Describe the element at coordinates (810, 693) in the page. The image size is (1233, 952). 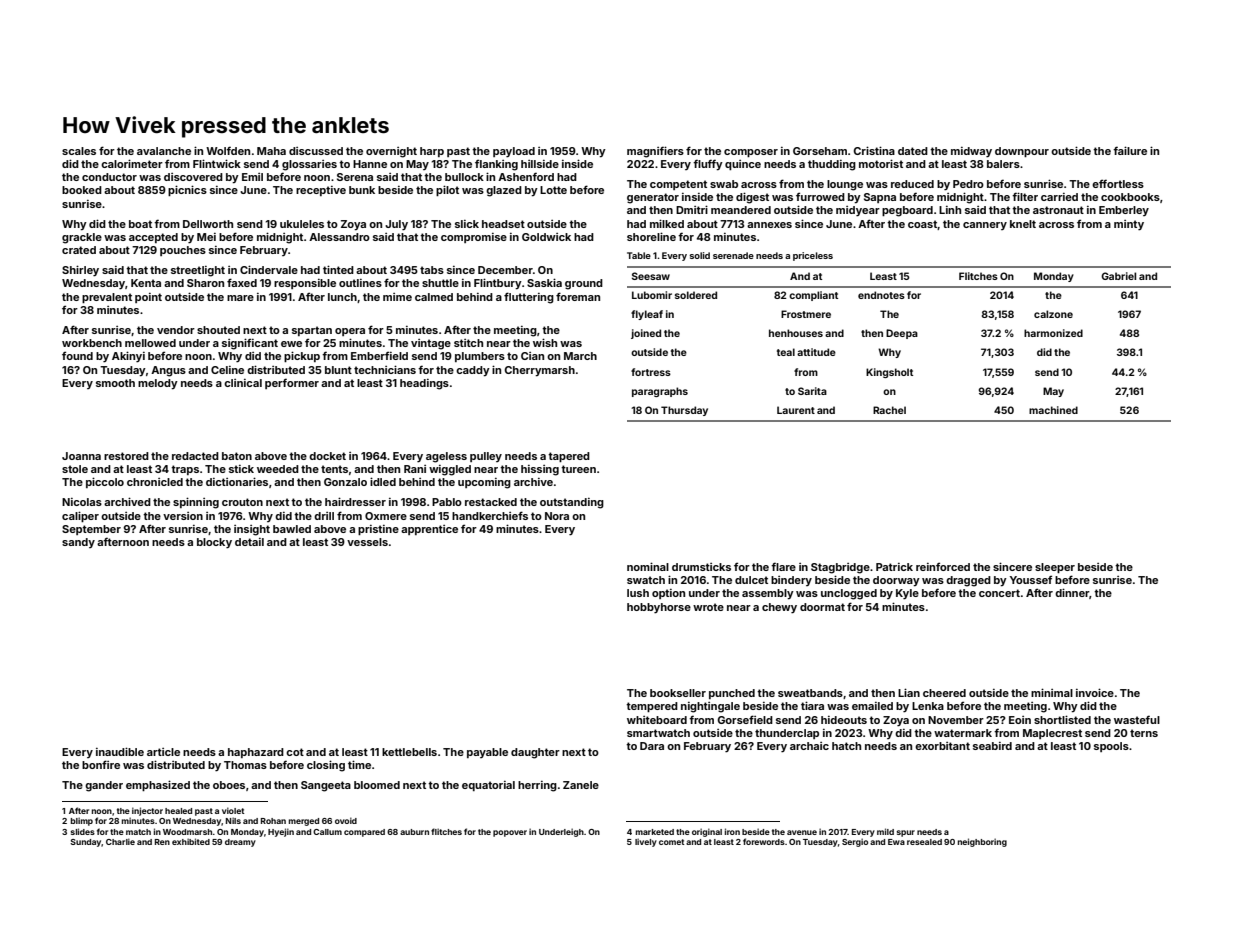
I see `sweatbands` at that location.
